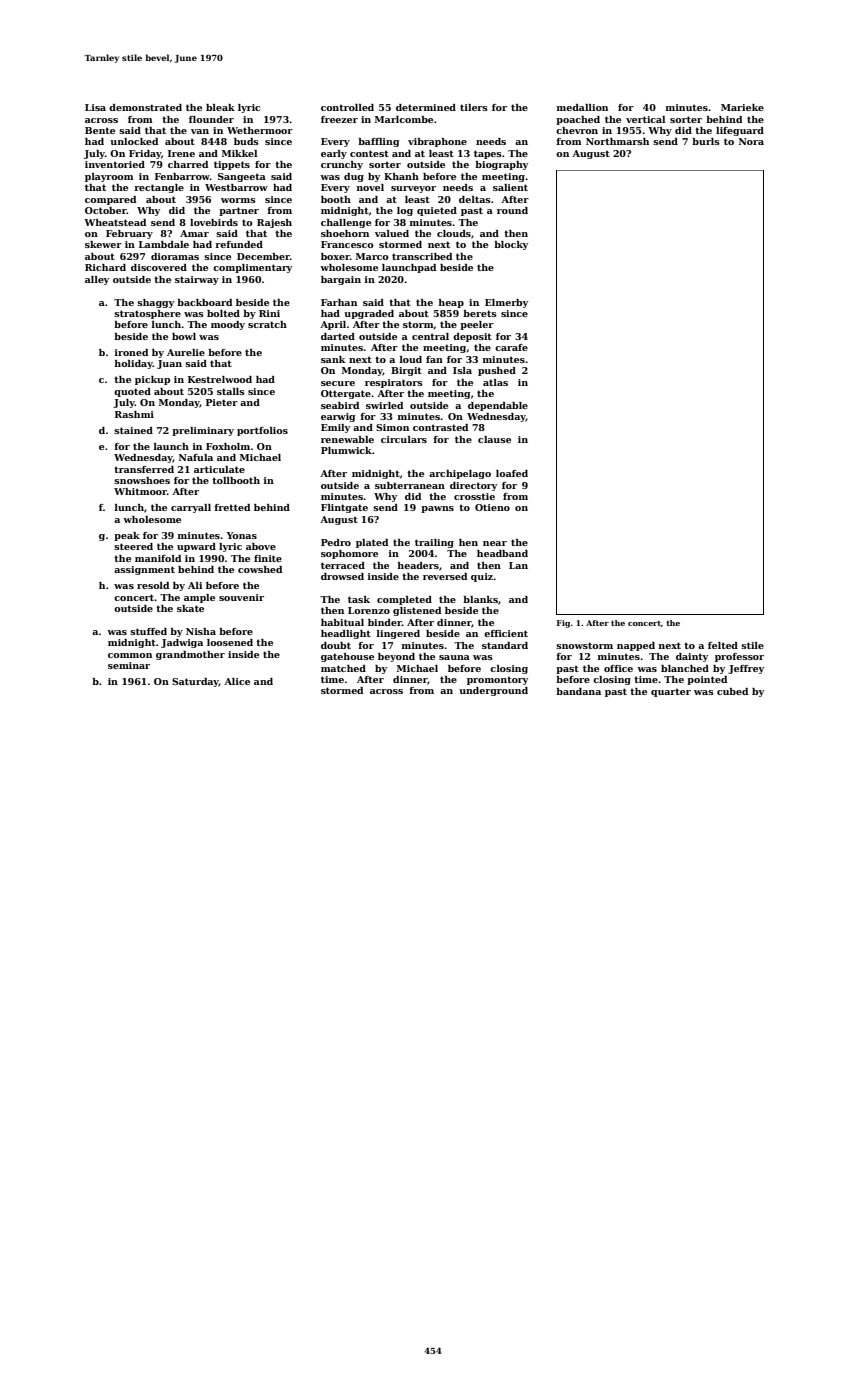 The width and height of the document is (849, 1400). I want to click on transferred, so click(144, 469).
